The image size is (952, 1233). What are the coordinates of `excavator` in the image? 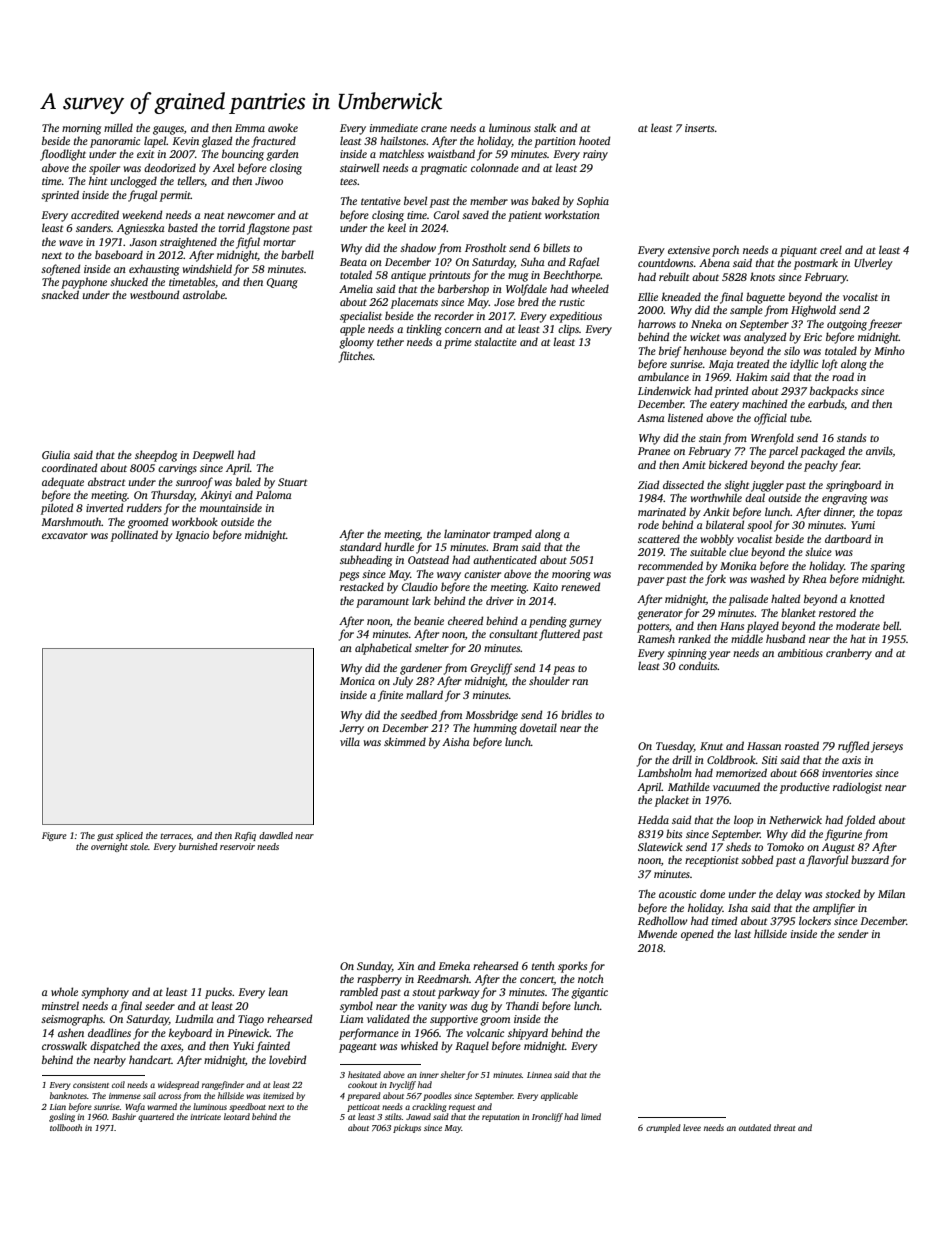 It's located at (65, 535).
